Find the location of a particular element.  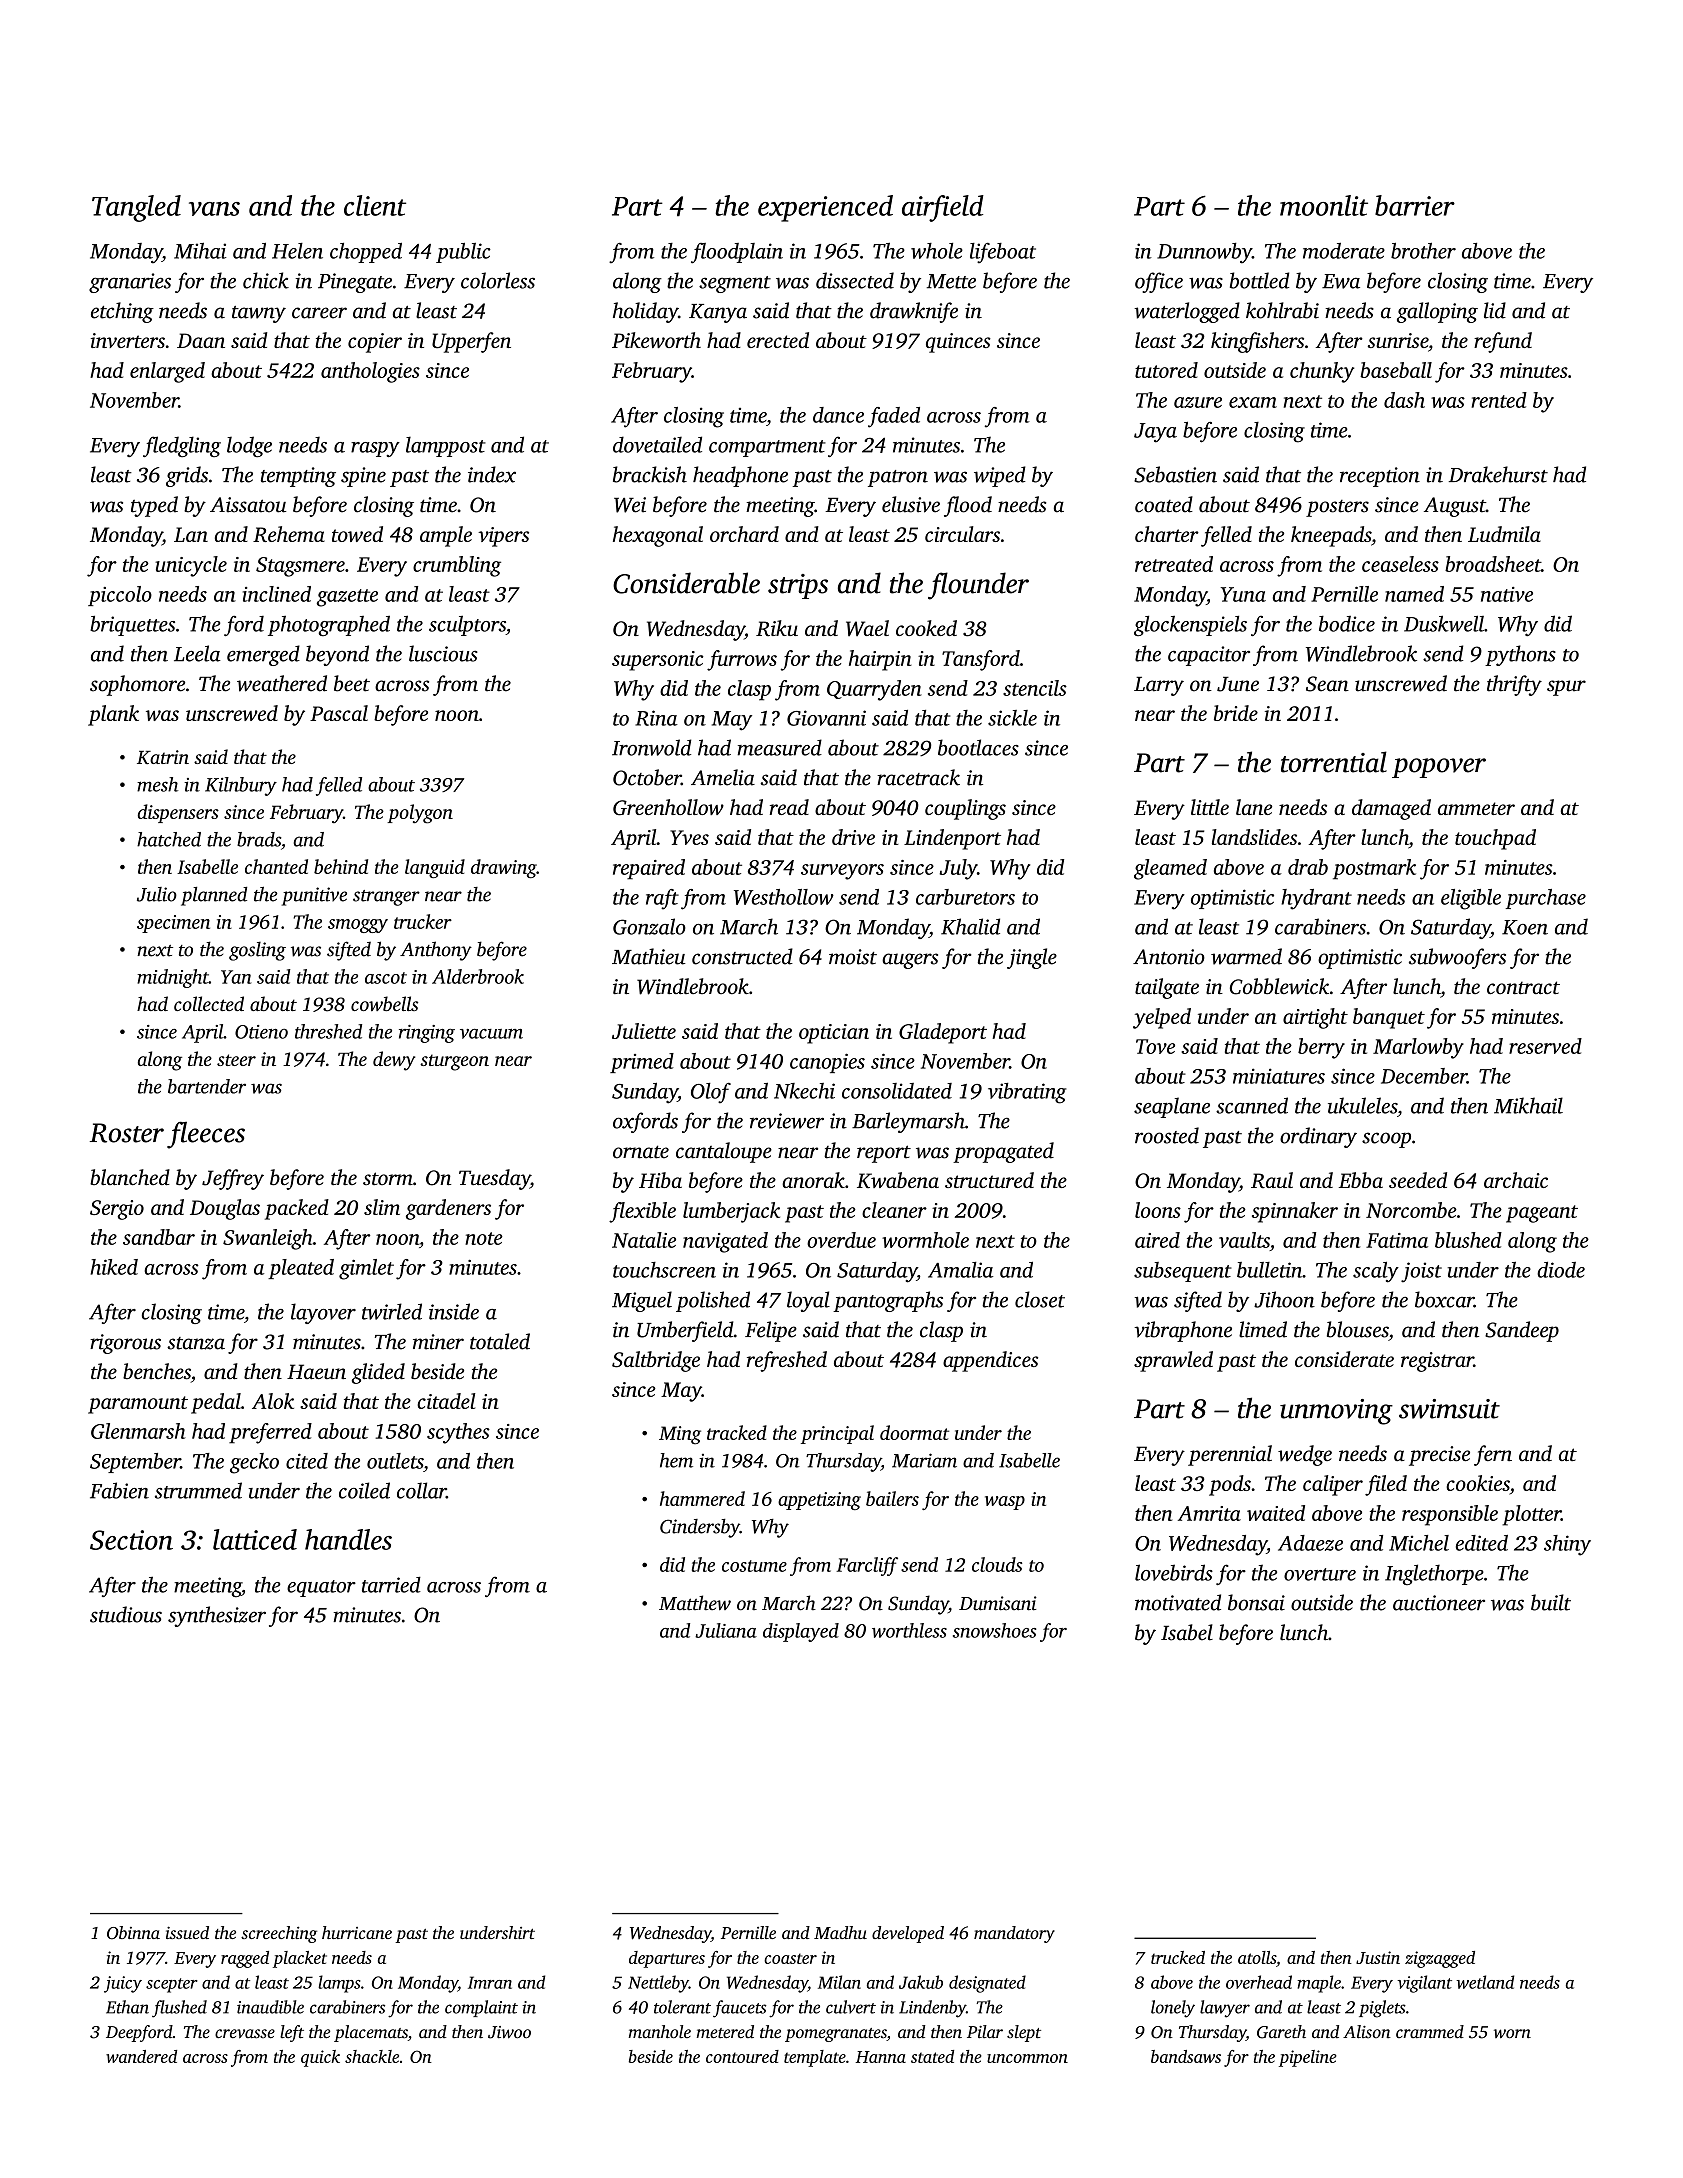

waited is located at coordinates (1276, 1513).
